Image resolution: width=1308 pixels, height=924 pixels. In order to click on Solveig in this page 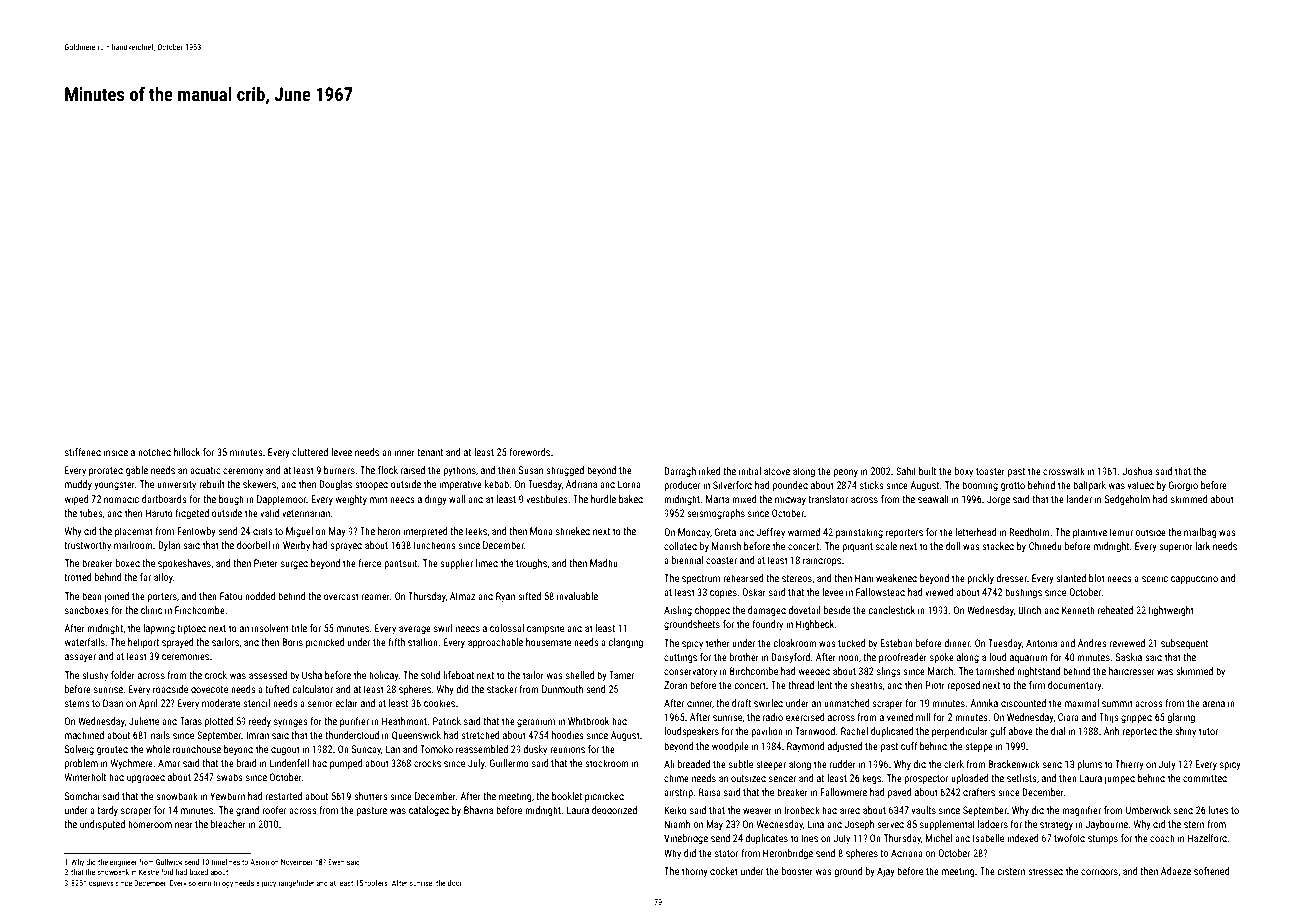, I will do `click(79, 750)`.
